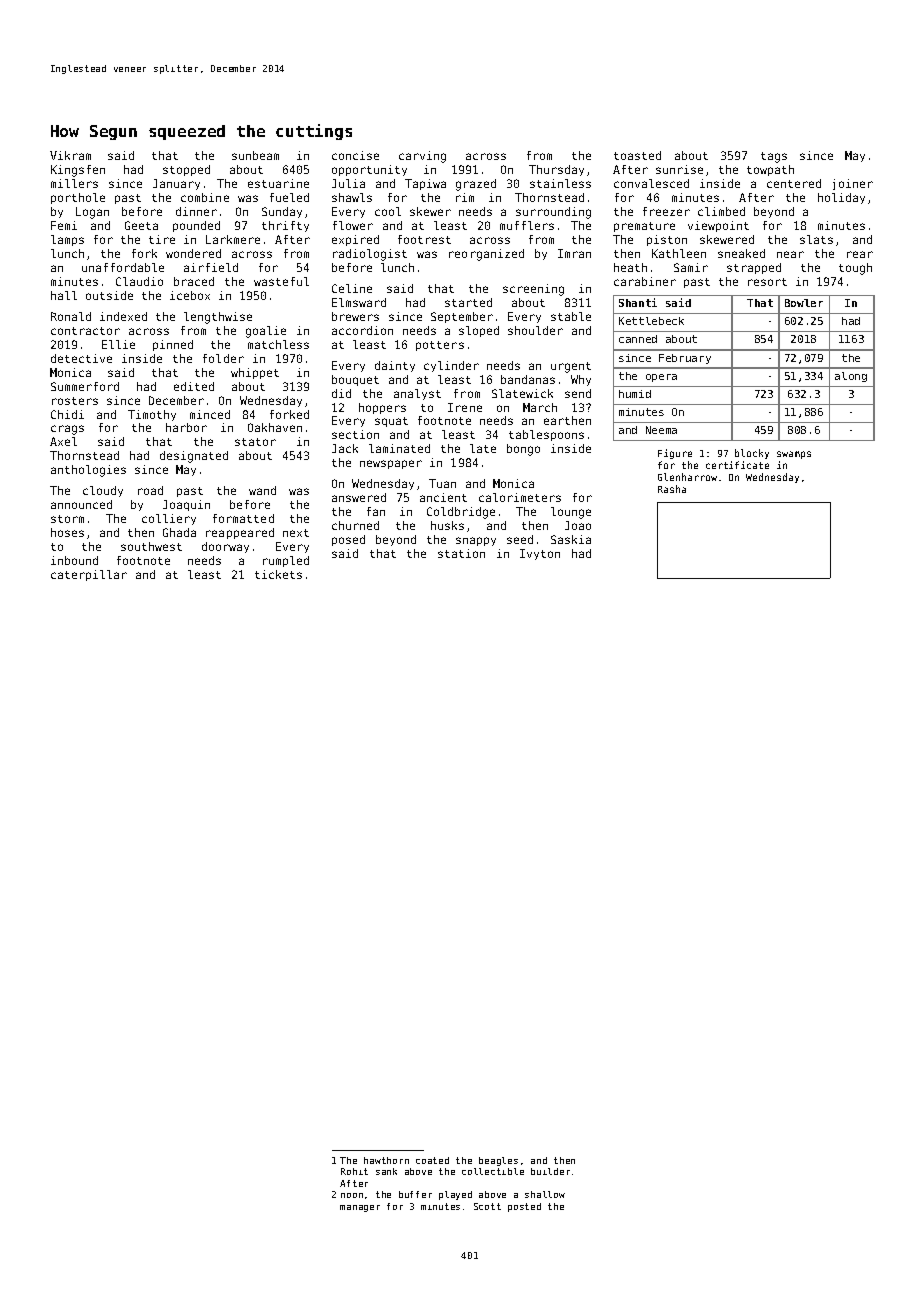 Image resolution: width=924 pixels, height=1308 pixels. Describe the element at coordinates (359, 302) in the page. I see `Elmsward` at that location.
